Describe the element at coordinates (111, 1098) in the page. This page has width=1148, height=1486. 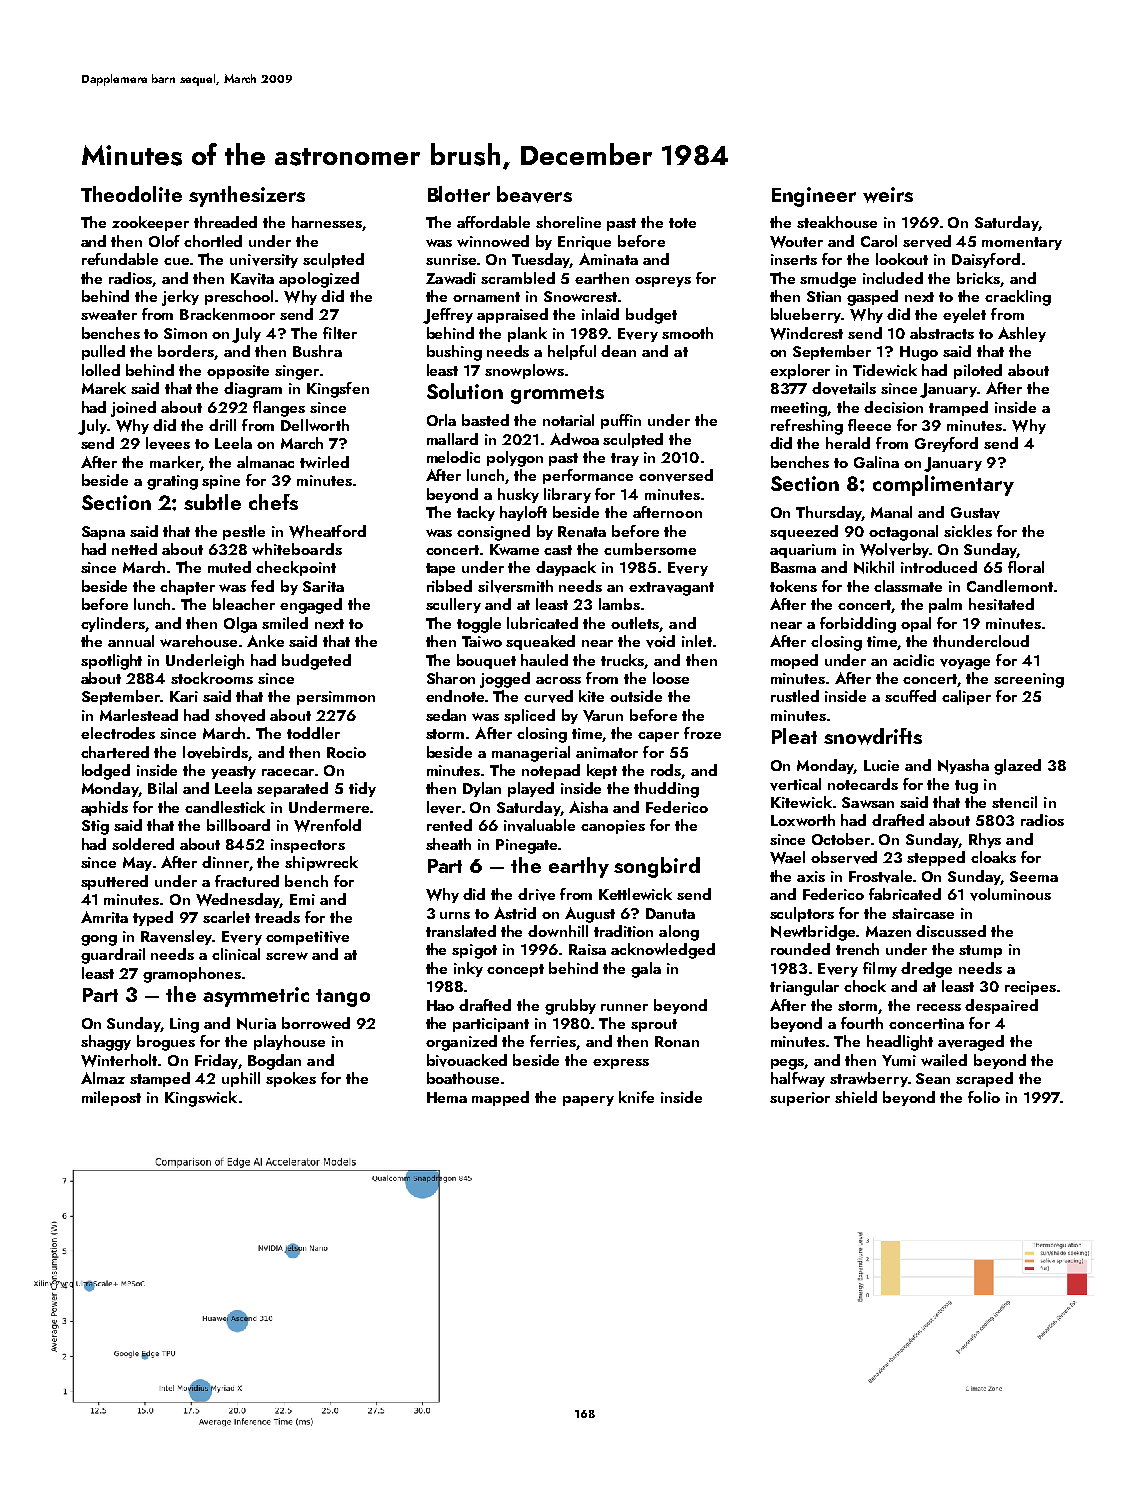
I see `milepost` at that location.
